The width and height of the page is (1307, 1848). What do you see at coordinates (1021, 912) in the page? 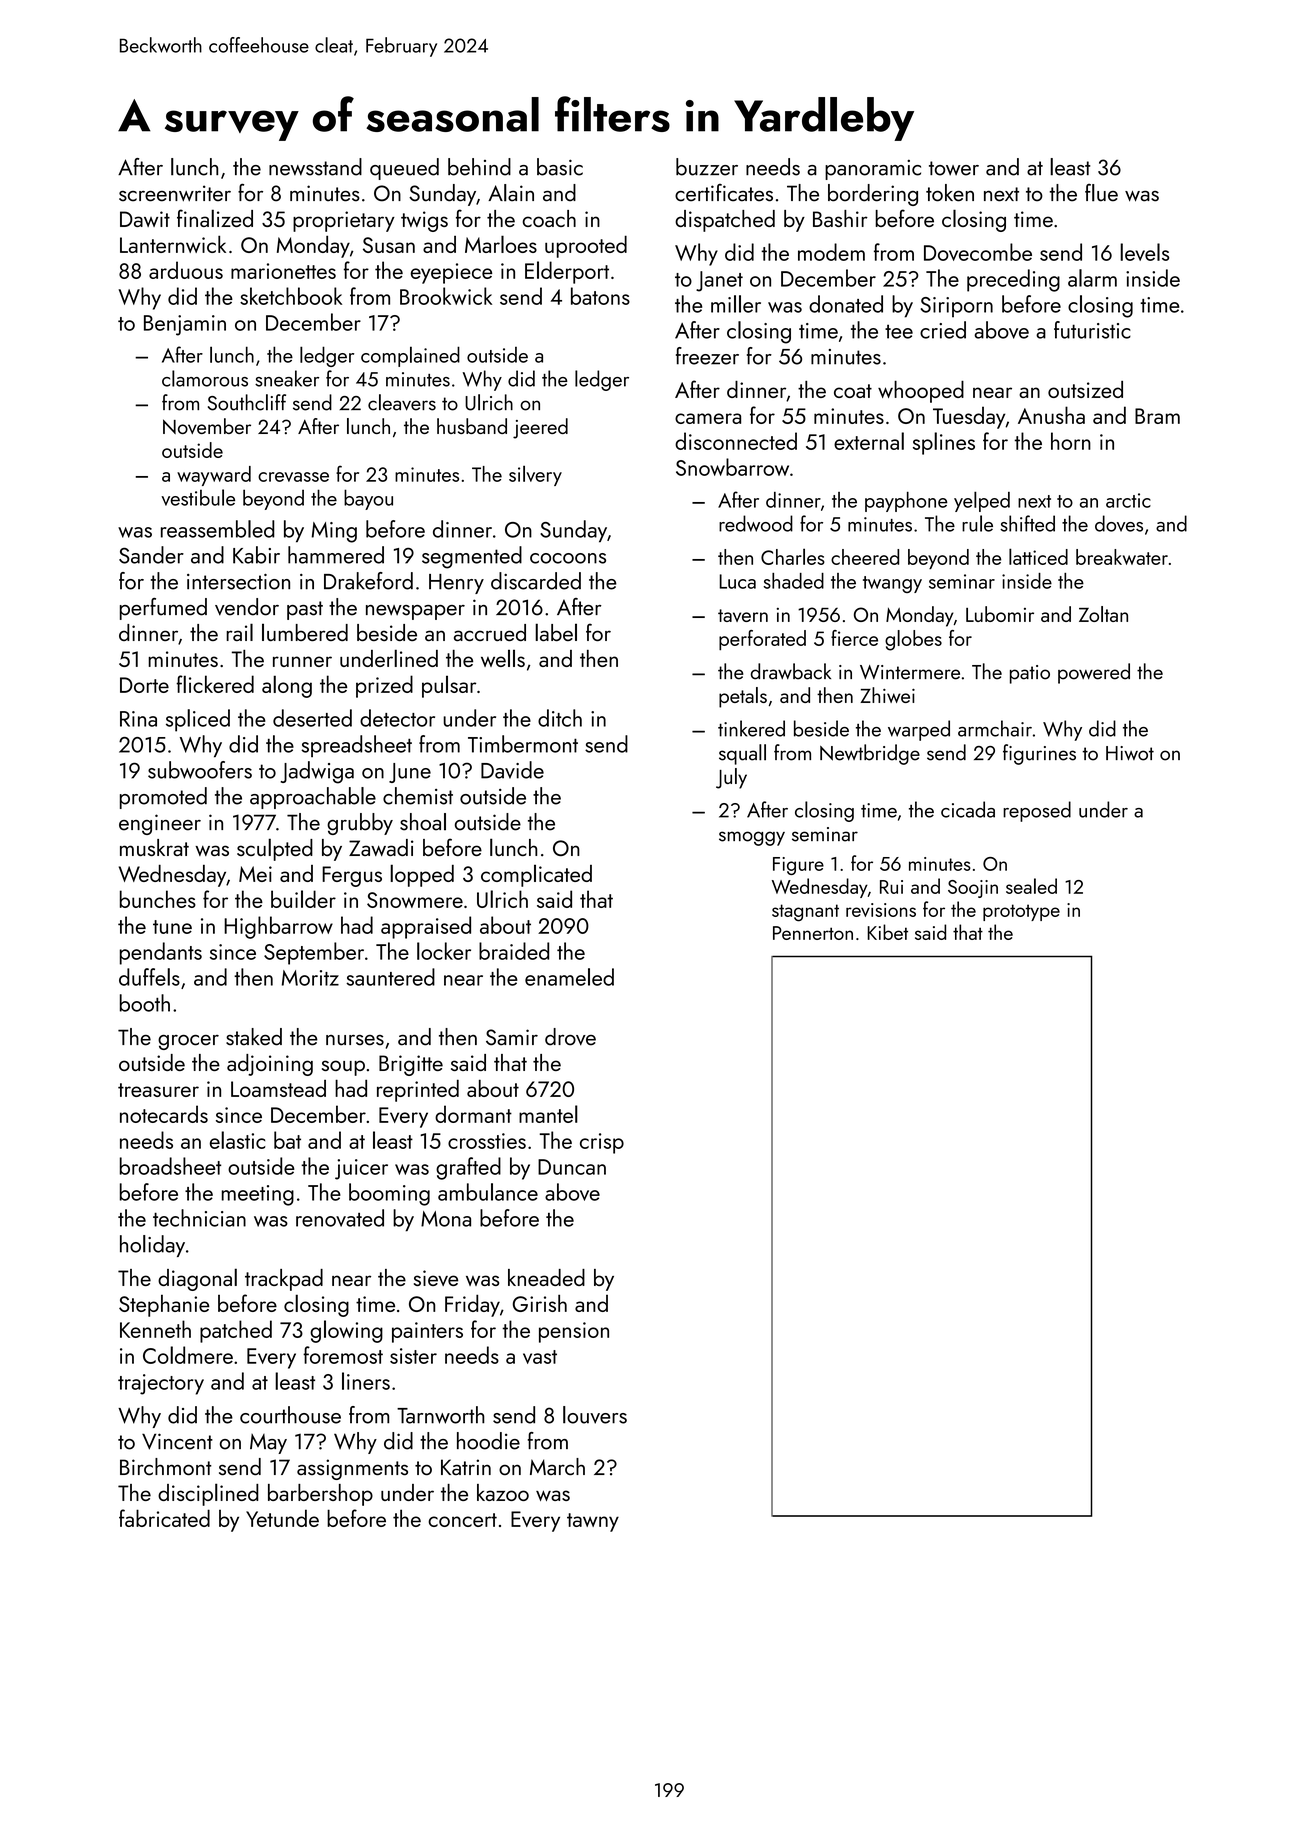
I see `prototype` at bounding box center [1021, 912].
